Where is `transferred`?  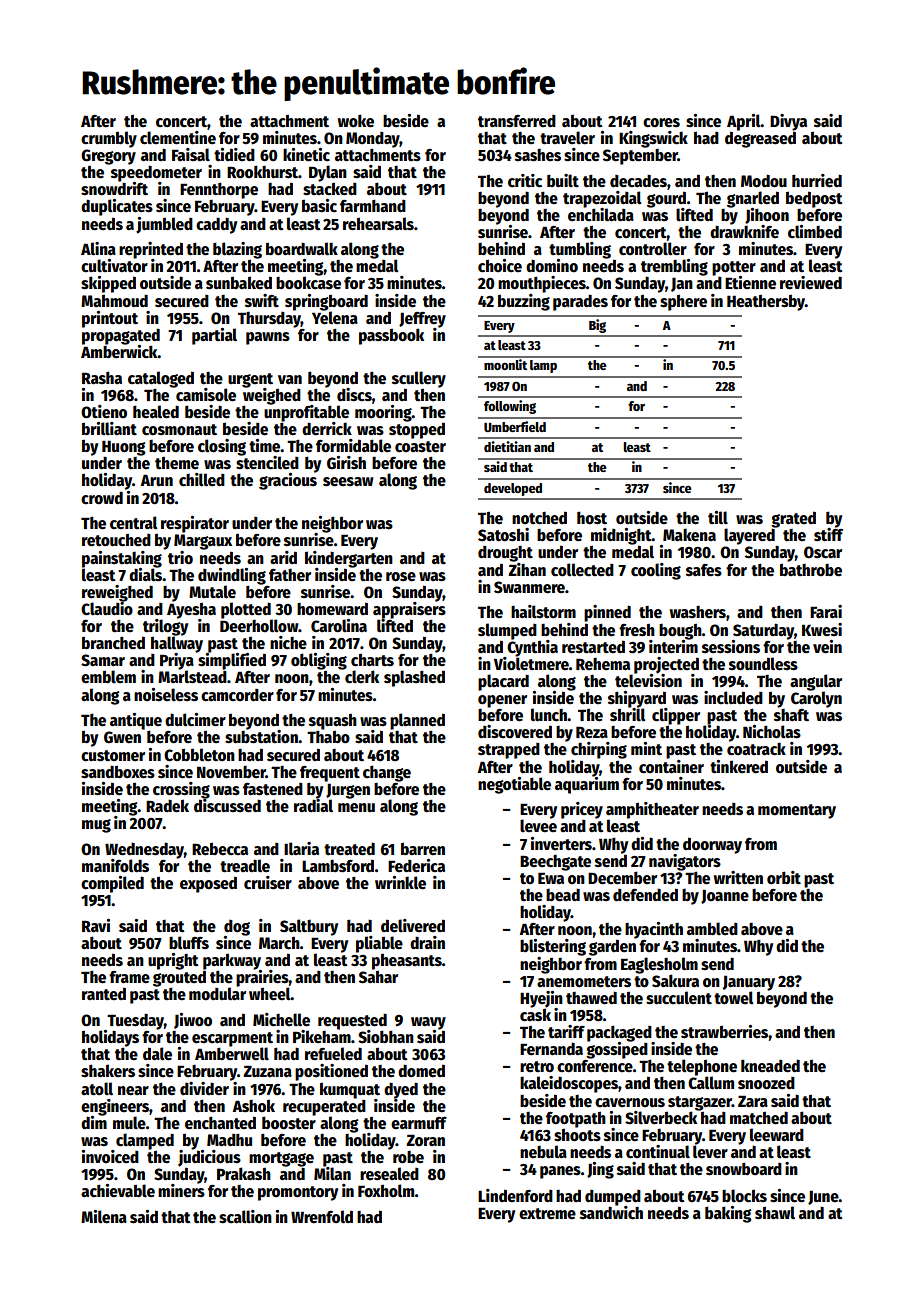 transferred is located at coordinates (517, 121).
